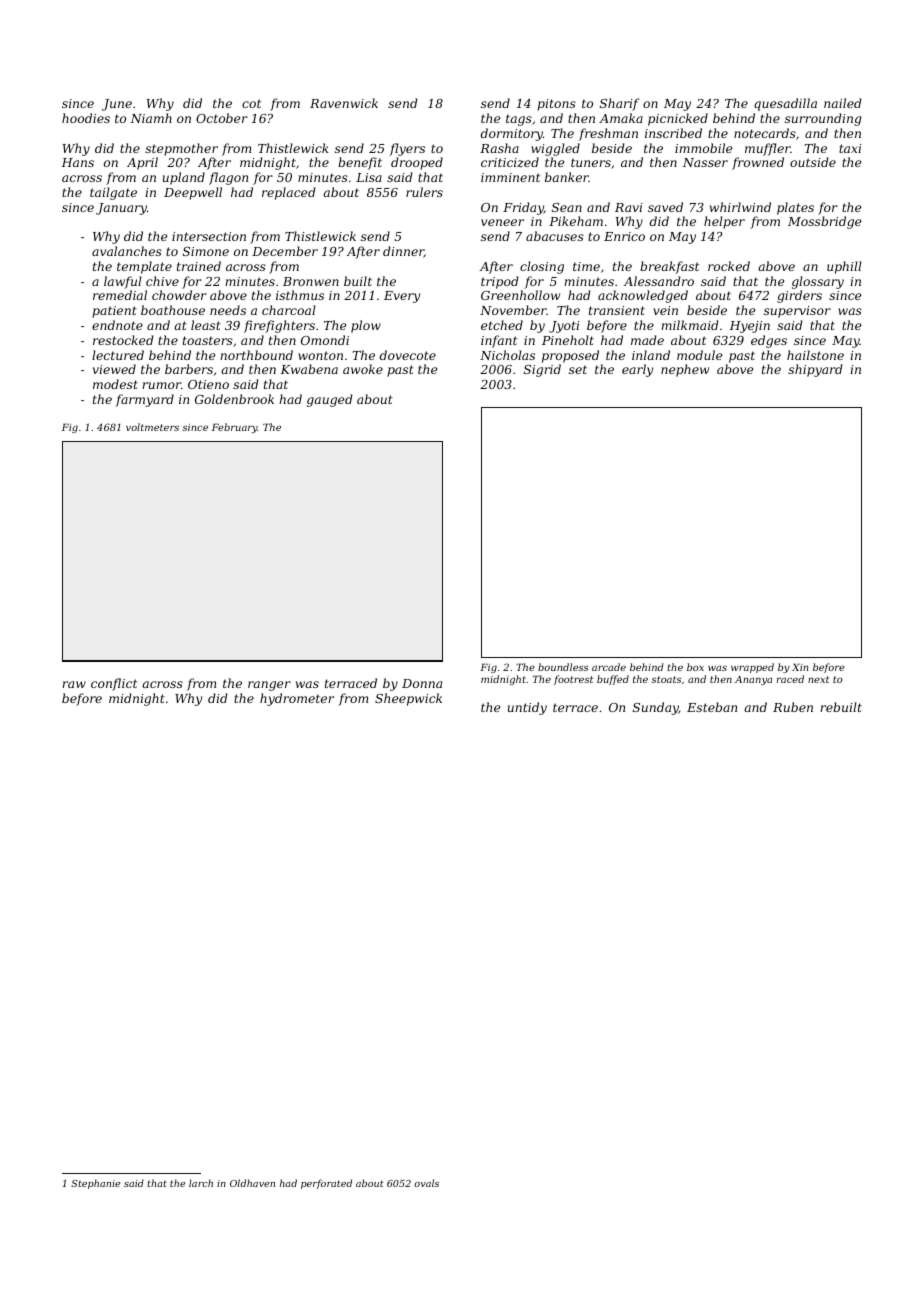 Image resolution: width=924 pixels, height=1308 pixels. Describe the element at coordinates (620, 104) in the image. I see `Sharif` at that location.
